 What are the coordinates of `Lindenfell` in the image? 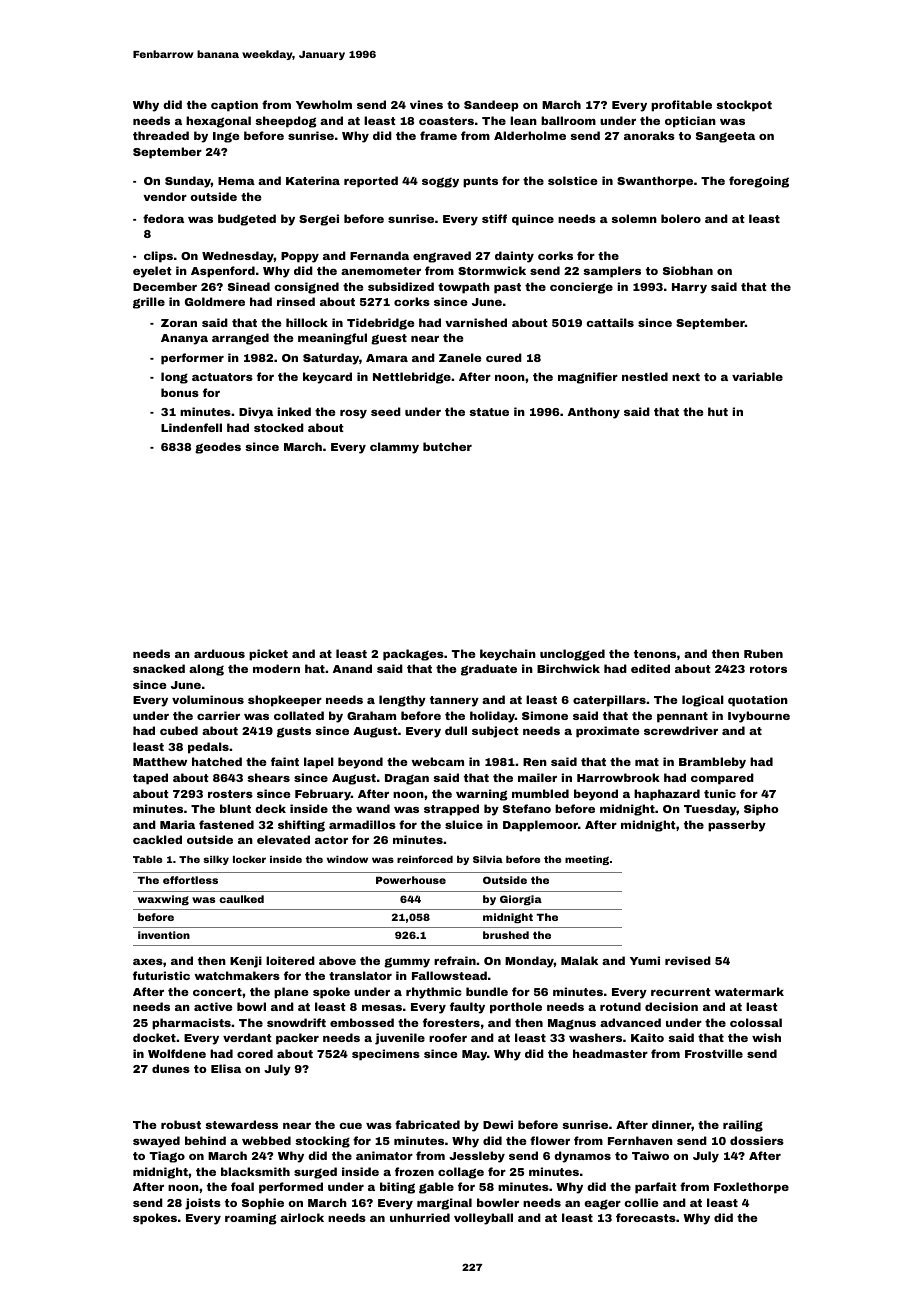 It's located at (191, 427).
